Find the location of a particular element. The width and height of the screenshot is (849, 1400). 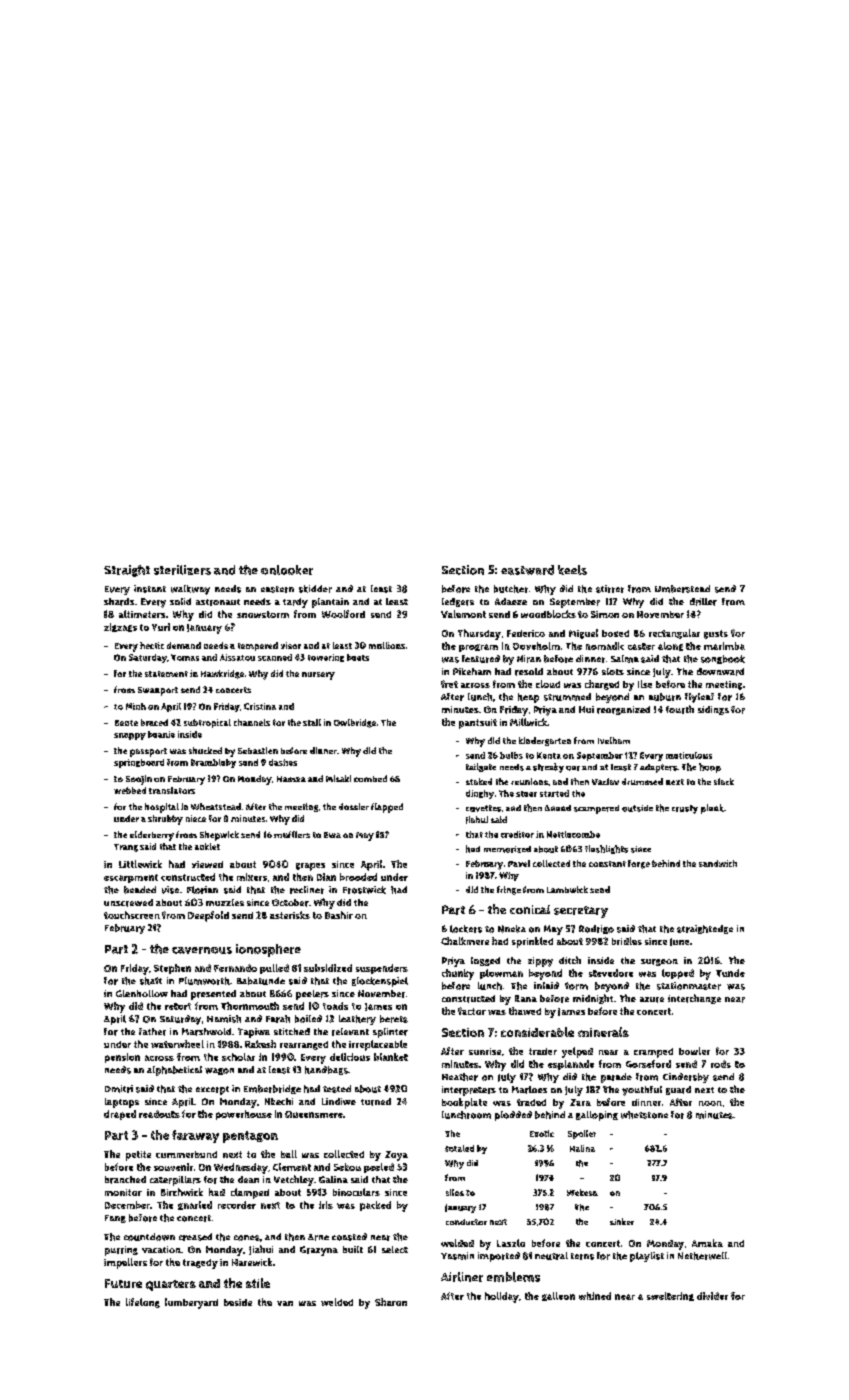

sterilizers is located at coordinates (182, 570).
